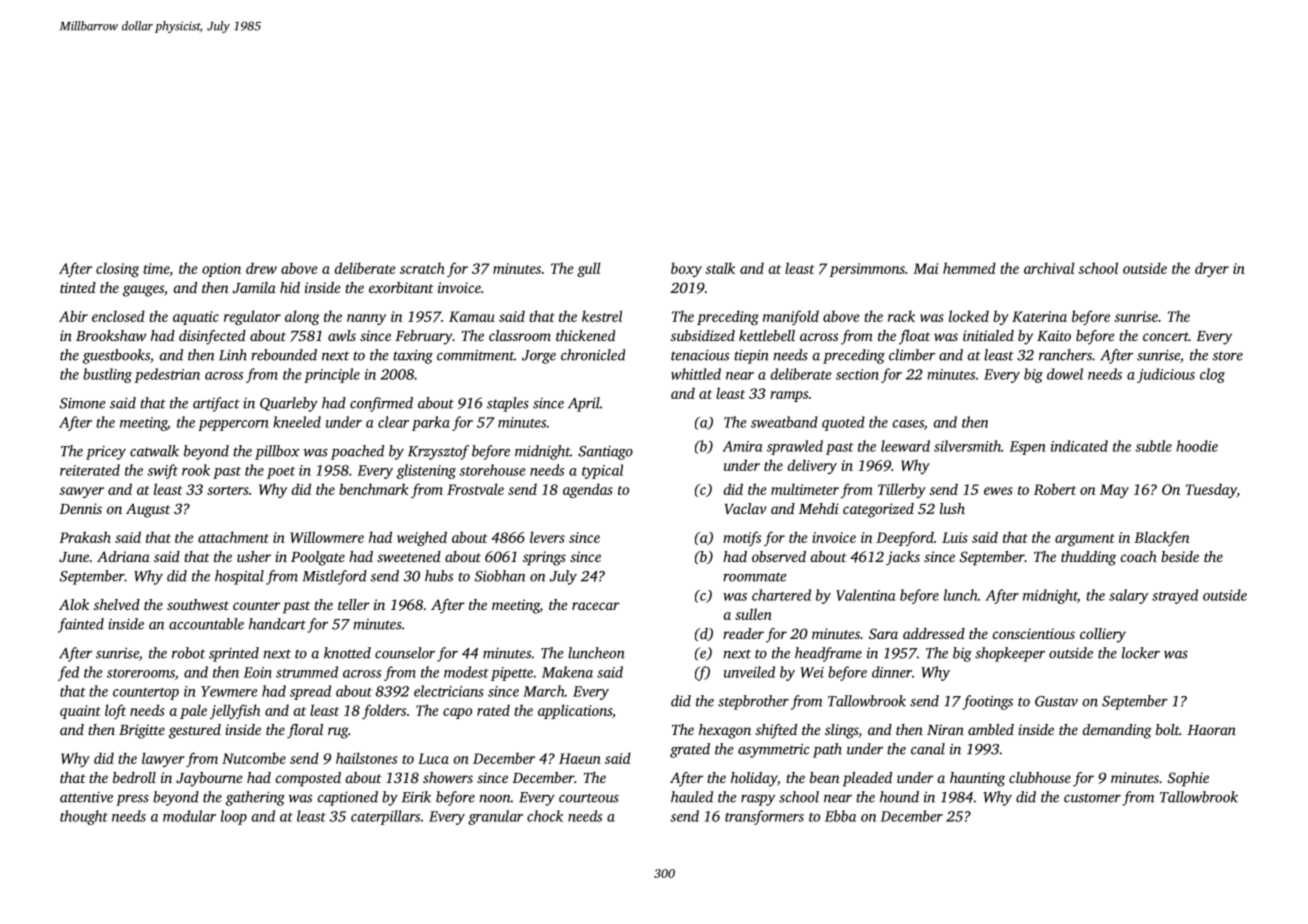 This screenshot has width=1308, height=924. What do you see at coordinates (348, 798) in the screenshot?
I see `captioned` at bounding box center [348, 798].
